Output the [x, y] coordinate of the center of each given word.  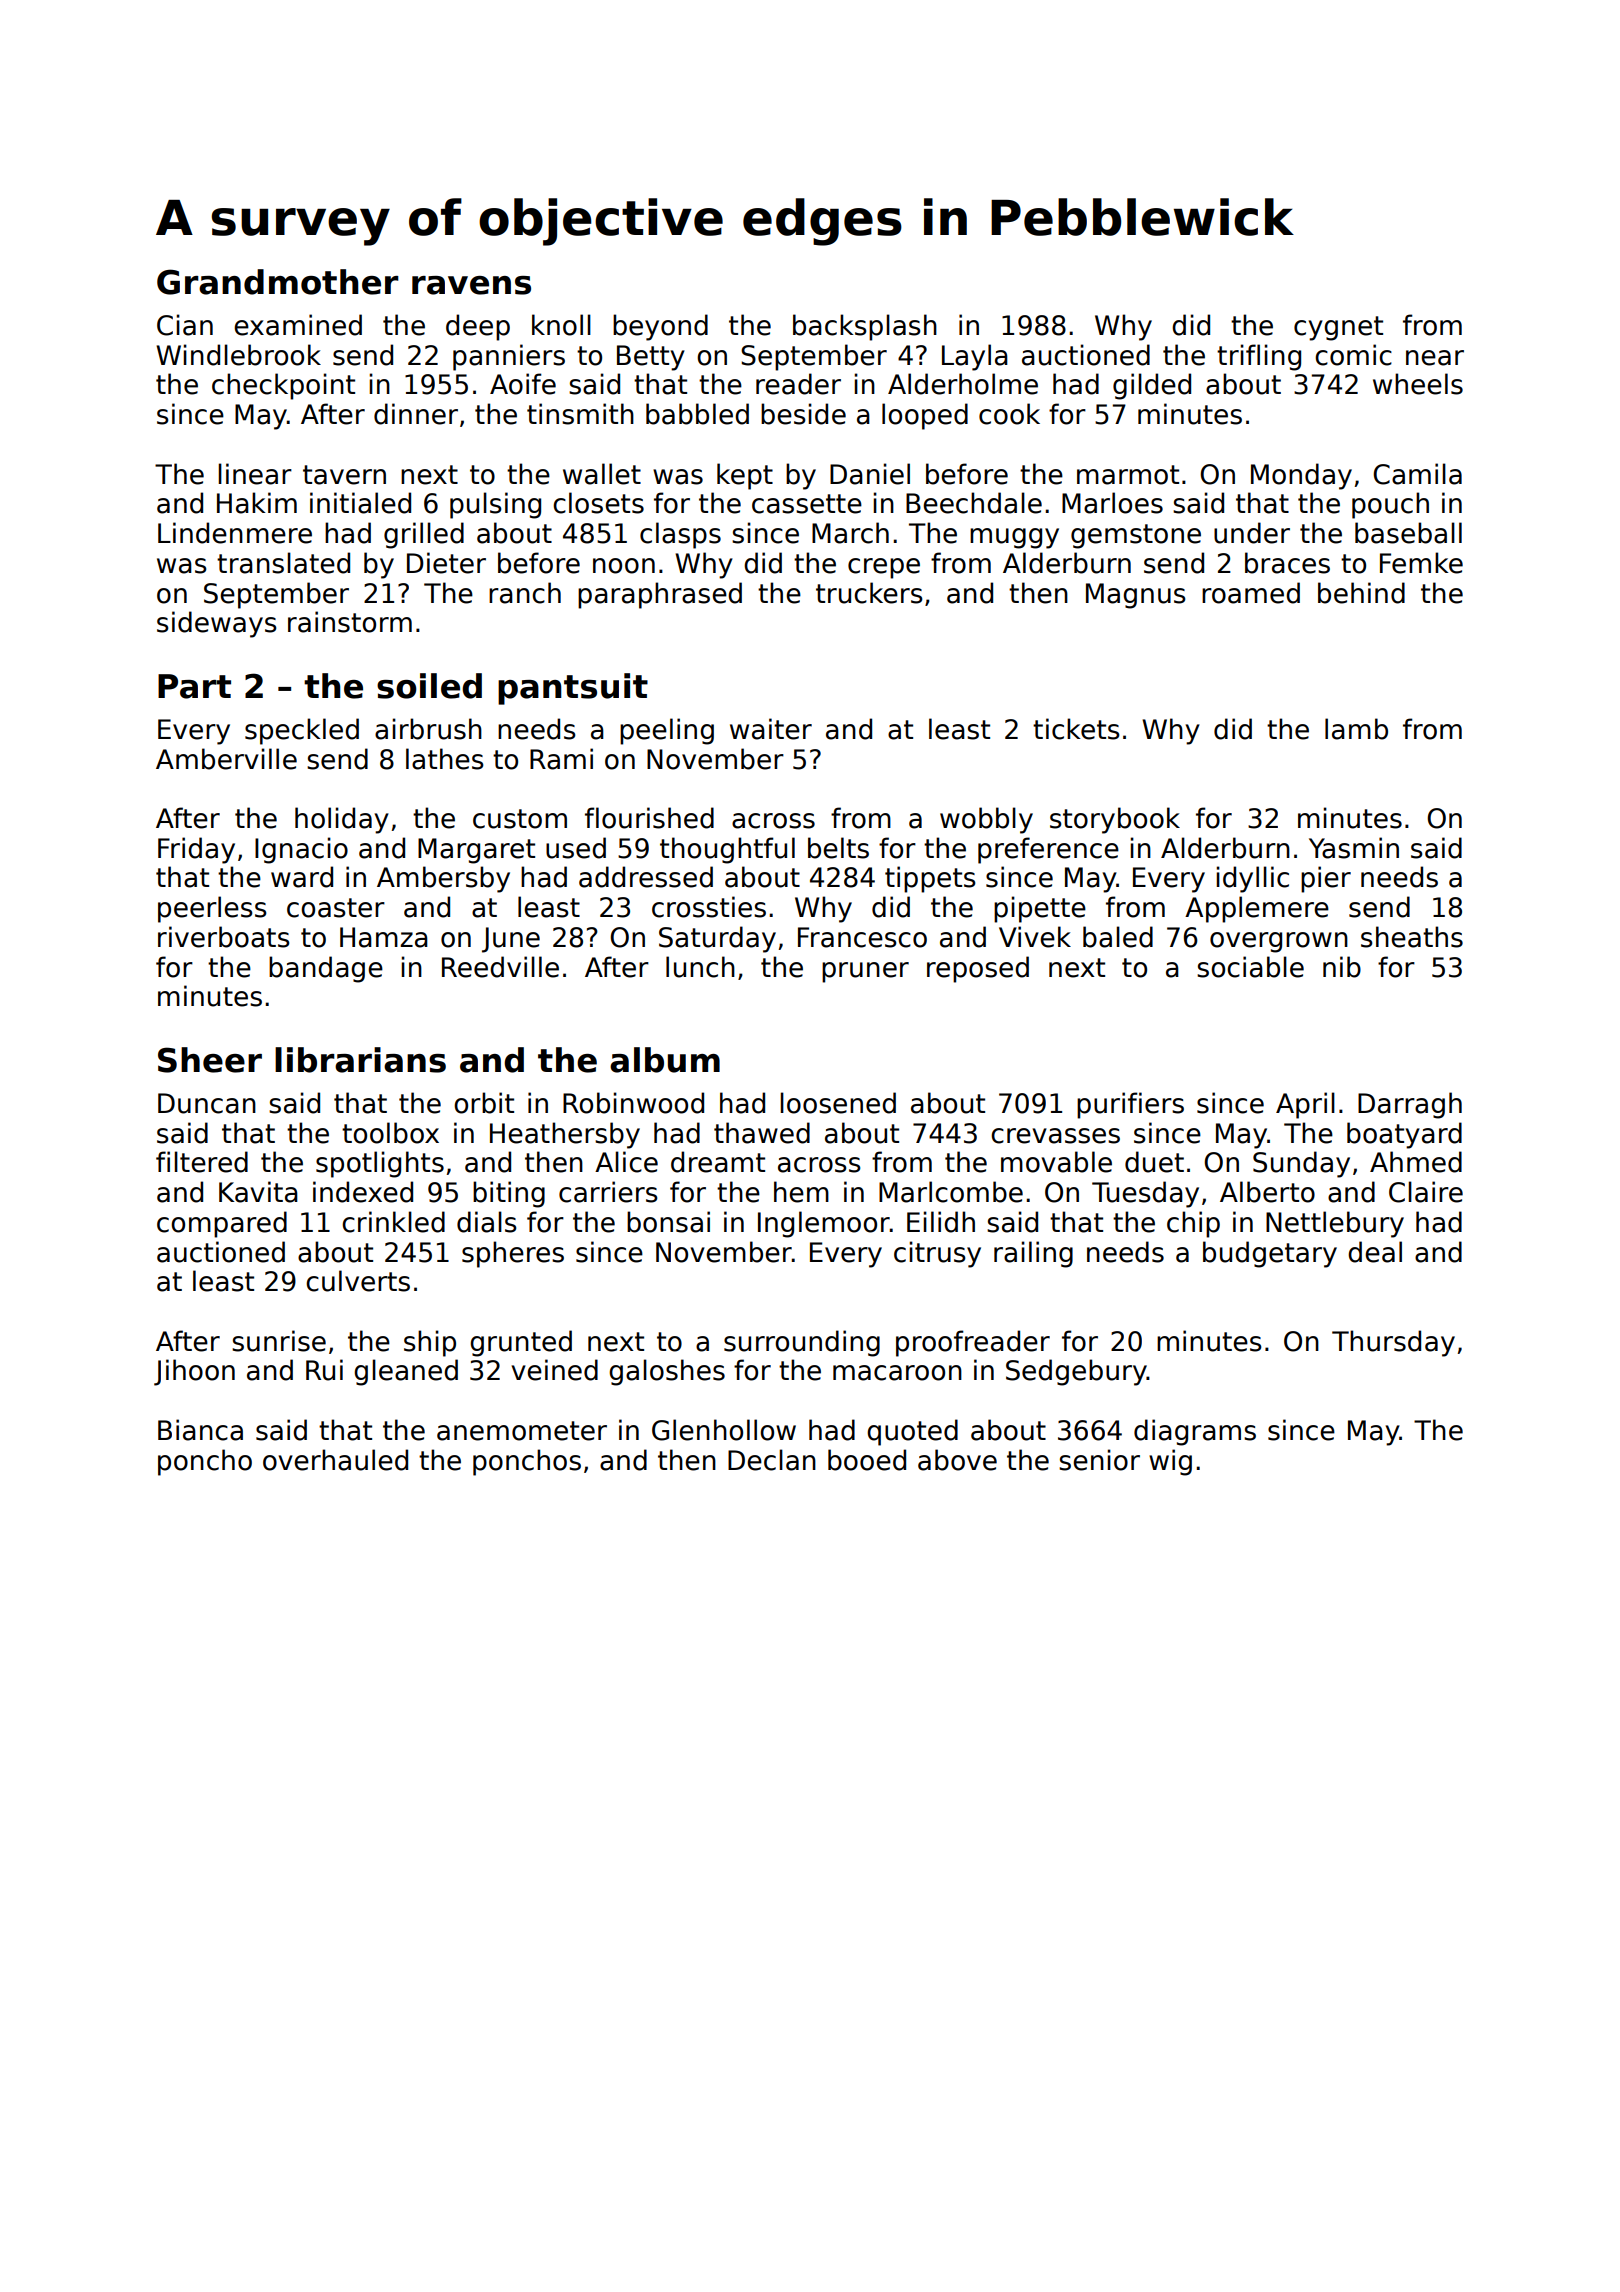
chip [1193, 1224]
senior [1099, 1460]
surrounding [802, 1343]
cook [1009, 414]
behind [1361, 593]
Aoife [523, 384]
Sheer [210, 1060]
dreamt [718, 1162]
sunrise [279, 1341]
